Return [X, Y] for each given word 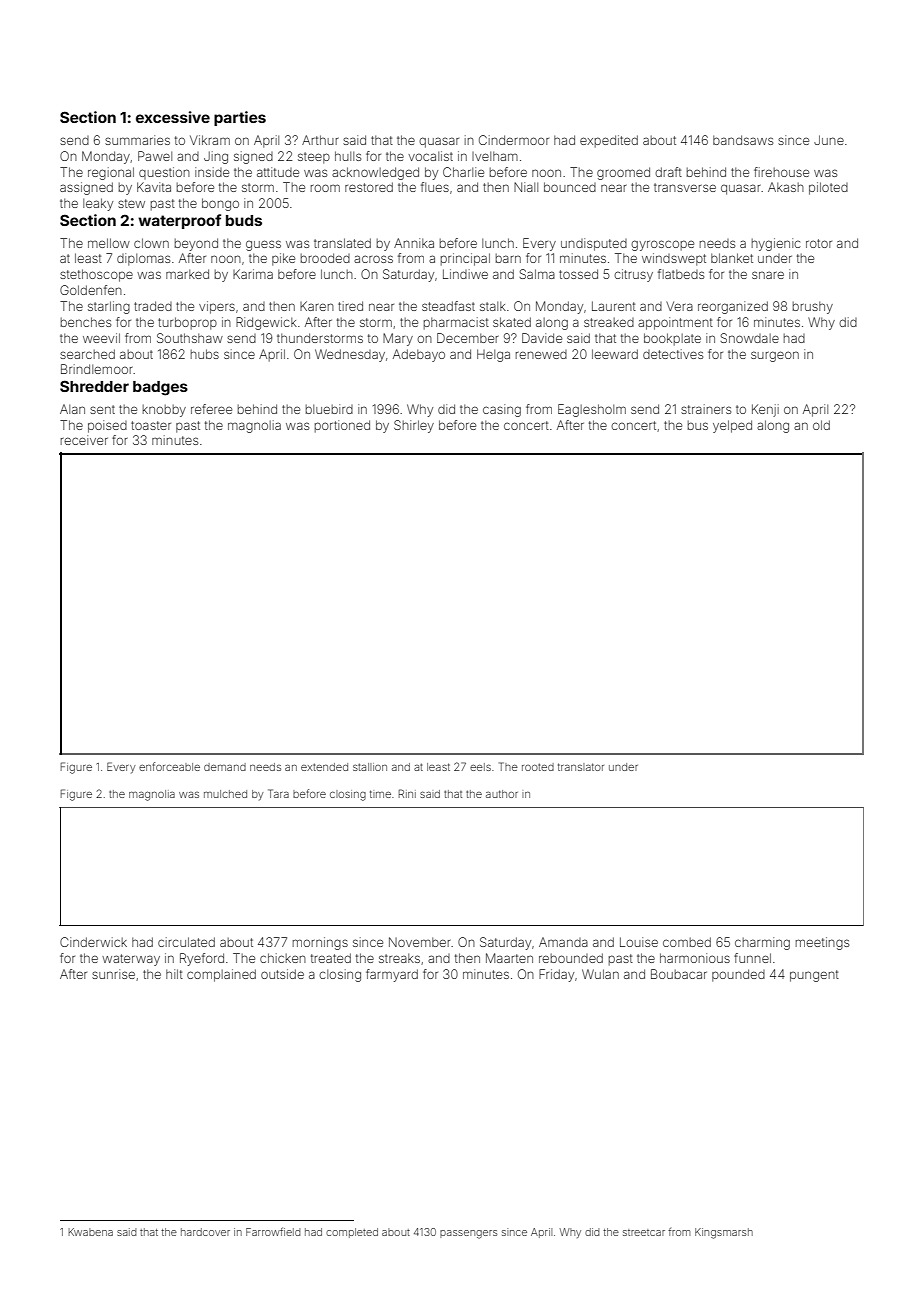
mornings [320, 943]
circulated [186, 942]
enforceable [169, 766]
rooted [538, 767]
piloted [828, 188]
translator [581, 767]
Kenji [765, 410]
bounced [570, 187]
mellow [109, 243]
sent [102, 409]
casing [502, 410]
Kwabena [90, 1232]
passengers [468, 1234]
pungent [814, 976]
